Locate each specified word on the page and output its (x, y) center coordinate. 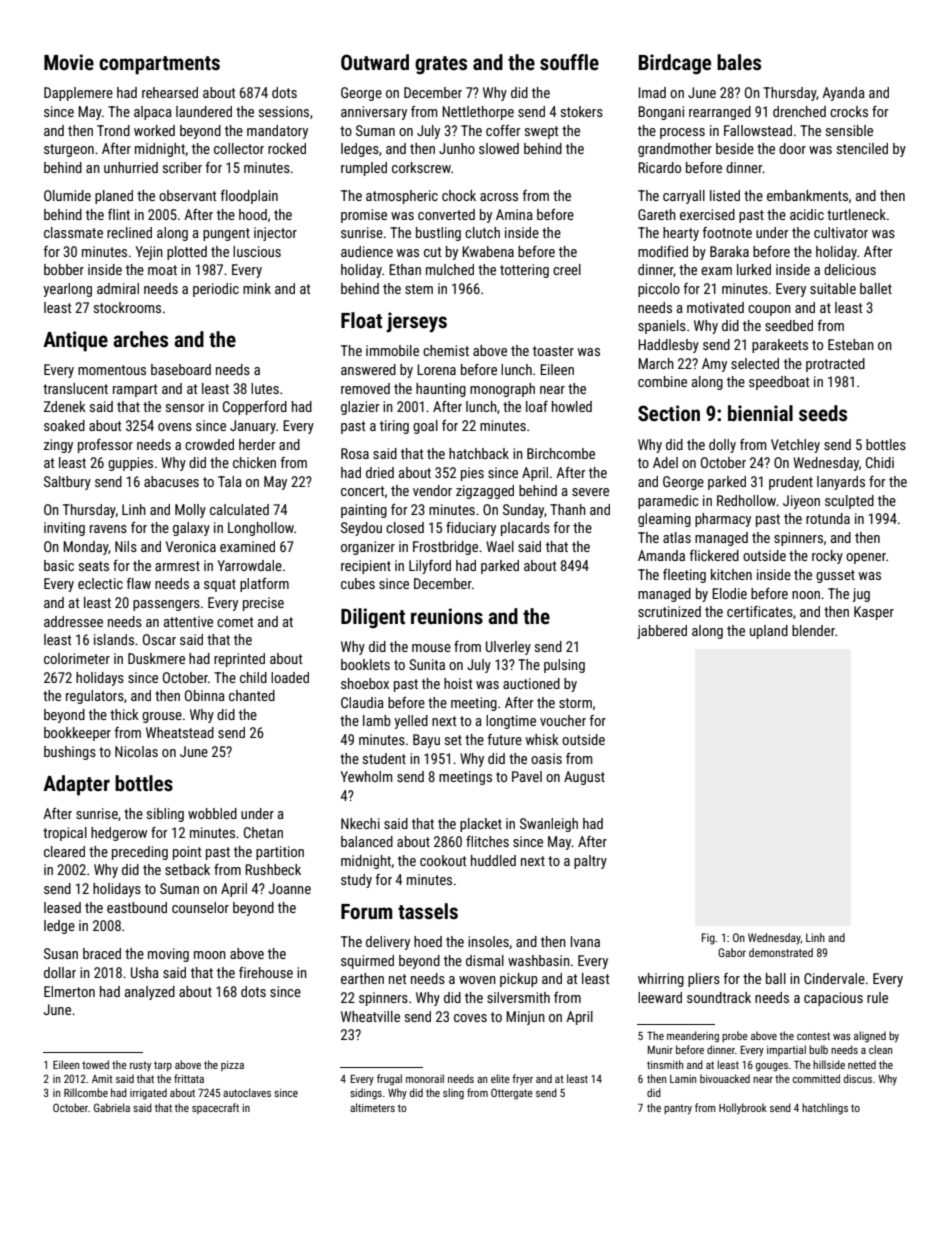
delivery (388, 943)
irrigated (148, 1094)
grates (441, 65)
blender (813, 630)
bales (739, 62)
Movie (69, 62)
